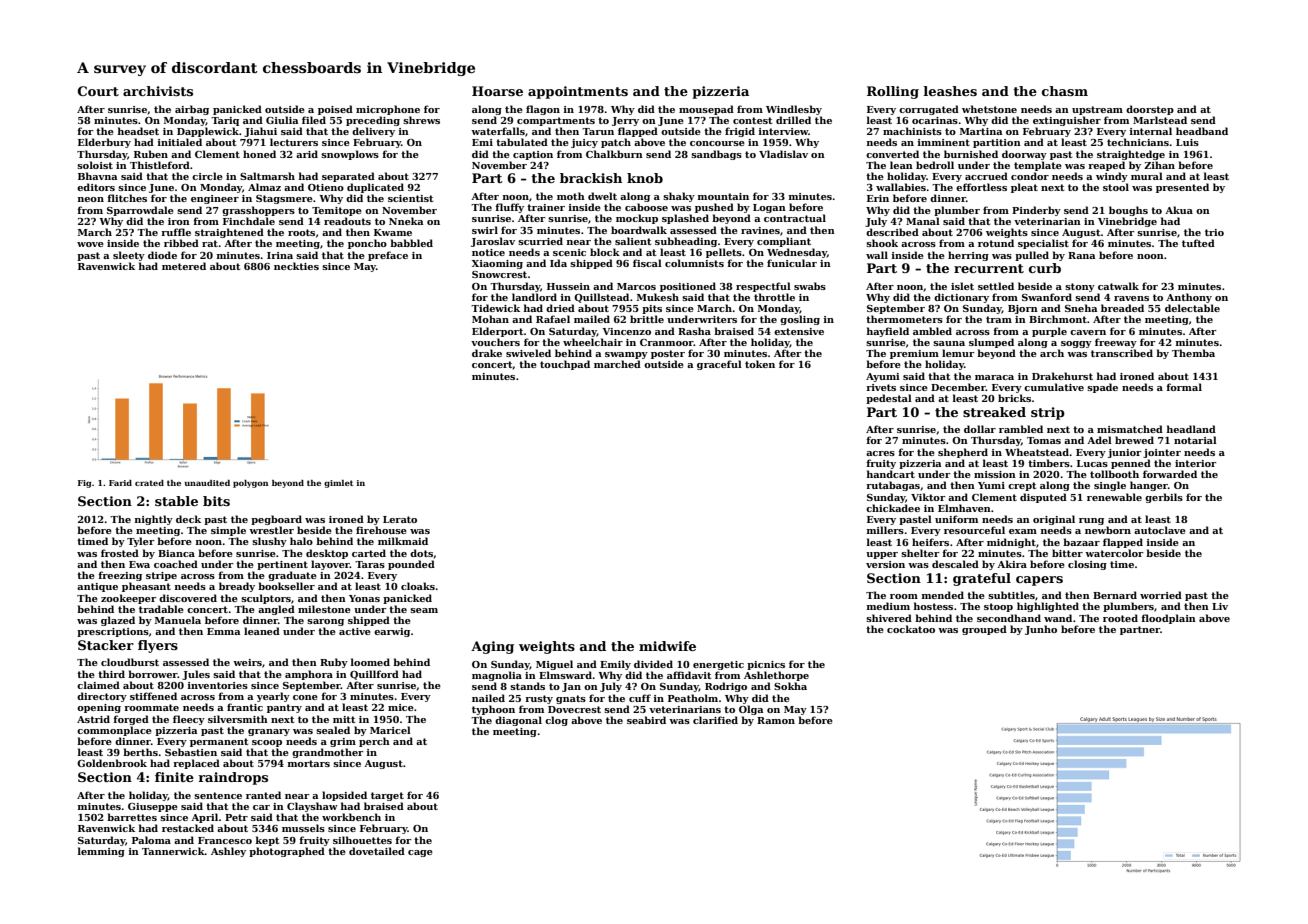 The height and width of the document is (924, 1308). I want to click on Lerato, so click(400, 519).
